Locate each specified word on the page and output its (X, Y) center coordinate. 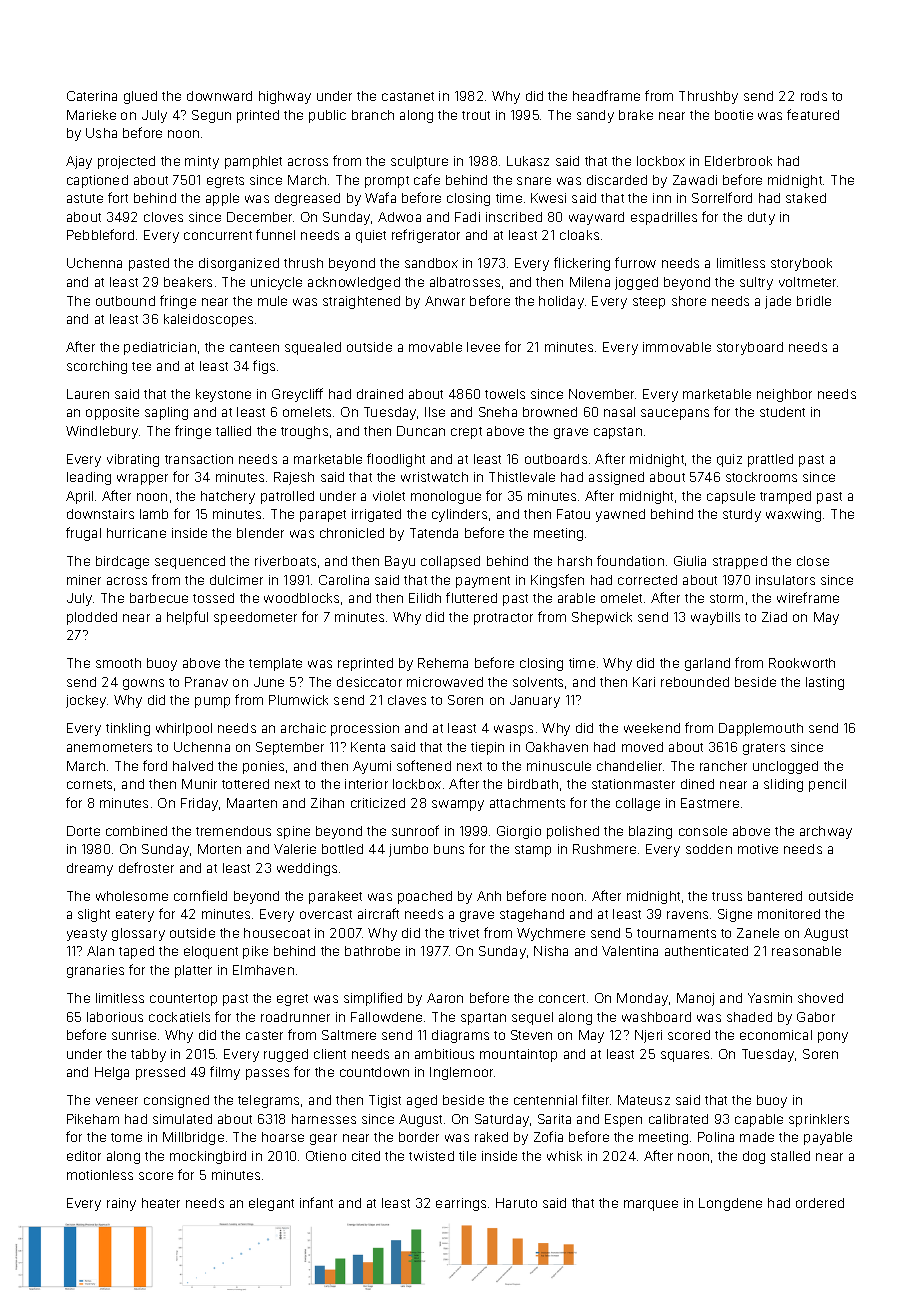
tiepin (487, 748)
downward (219, 96)
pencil (827, 785)
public (327, 116)
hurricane (136, 533)
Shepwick (602, 618)
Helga (112, 1073)
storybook (801, 264)
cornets (89, 784)
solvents (538, 682)
